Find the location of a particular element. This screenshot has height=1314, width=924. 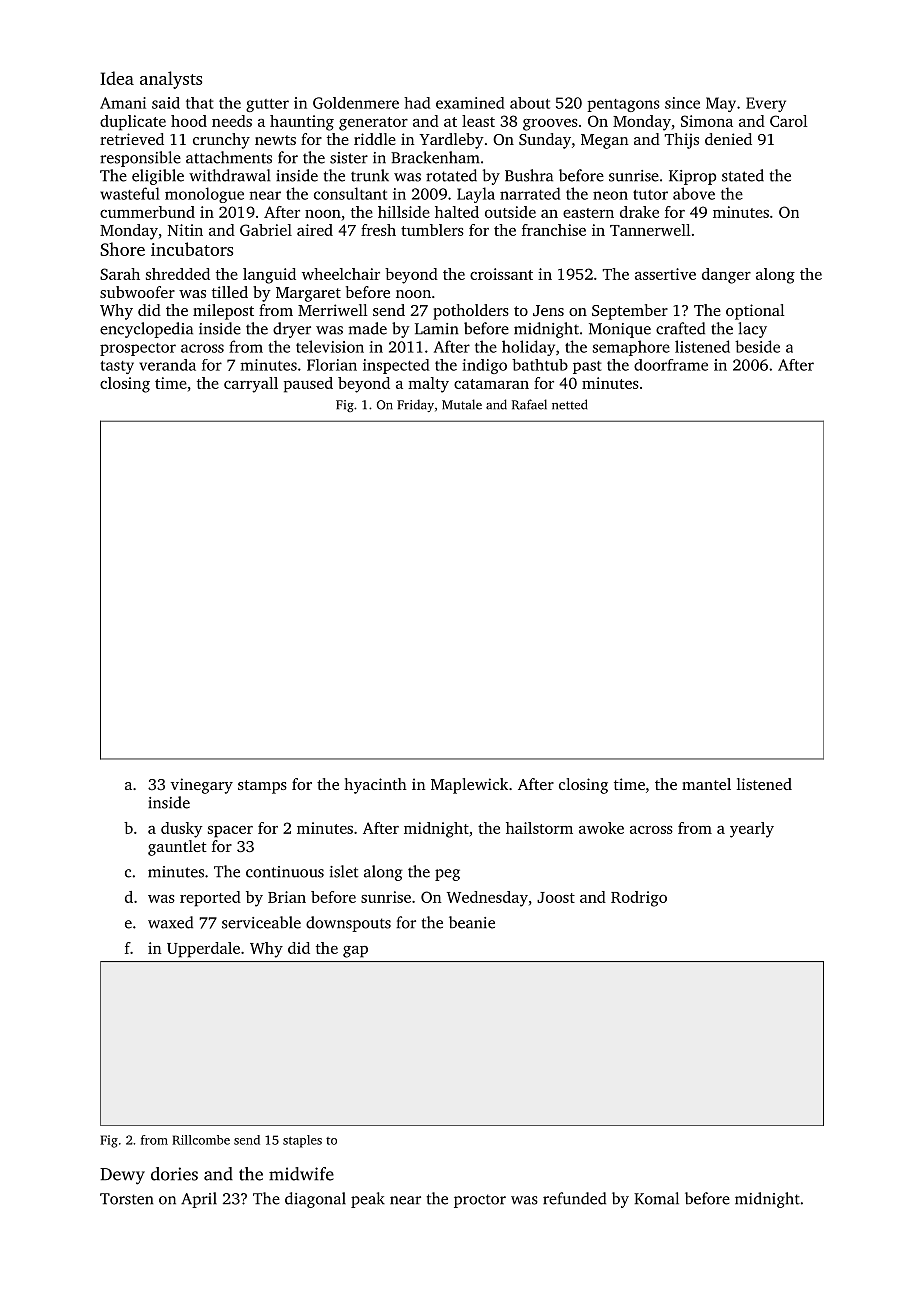

Every is located at coordinates (766, 104).
